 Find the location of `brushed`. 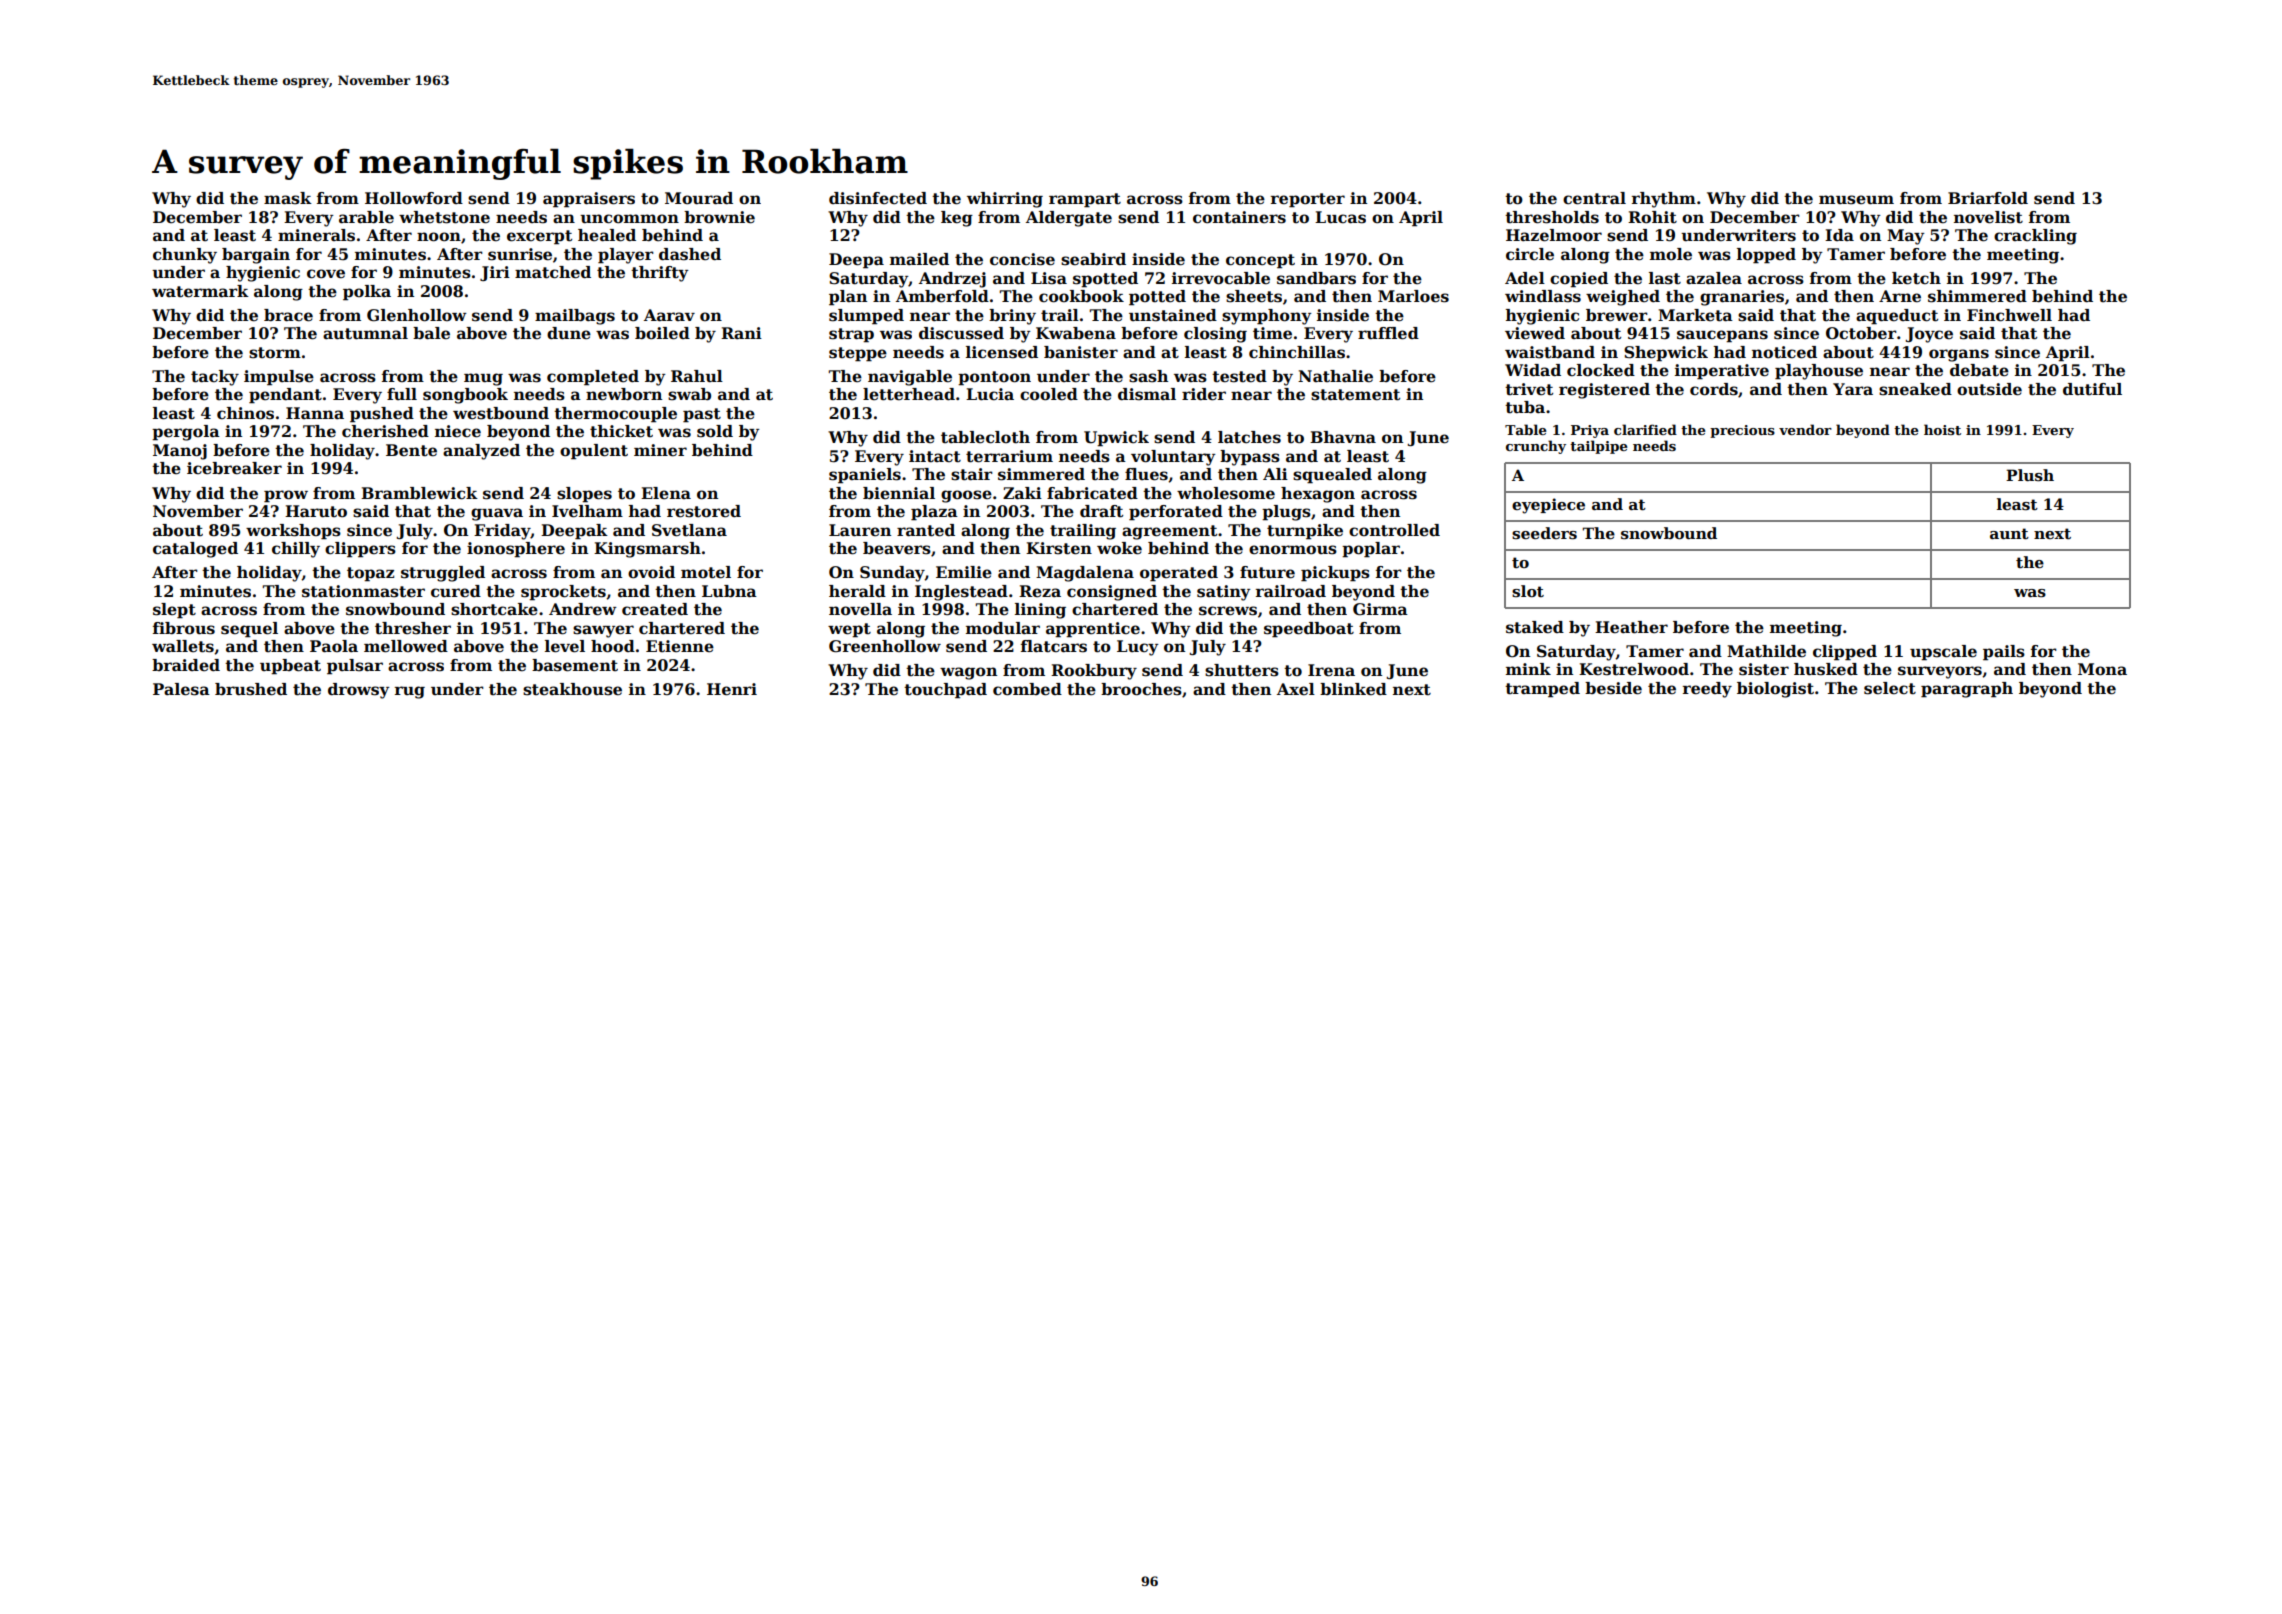

brushed is located at coordinates (251, 689).
